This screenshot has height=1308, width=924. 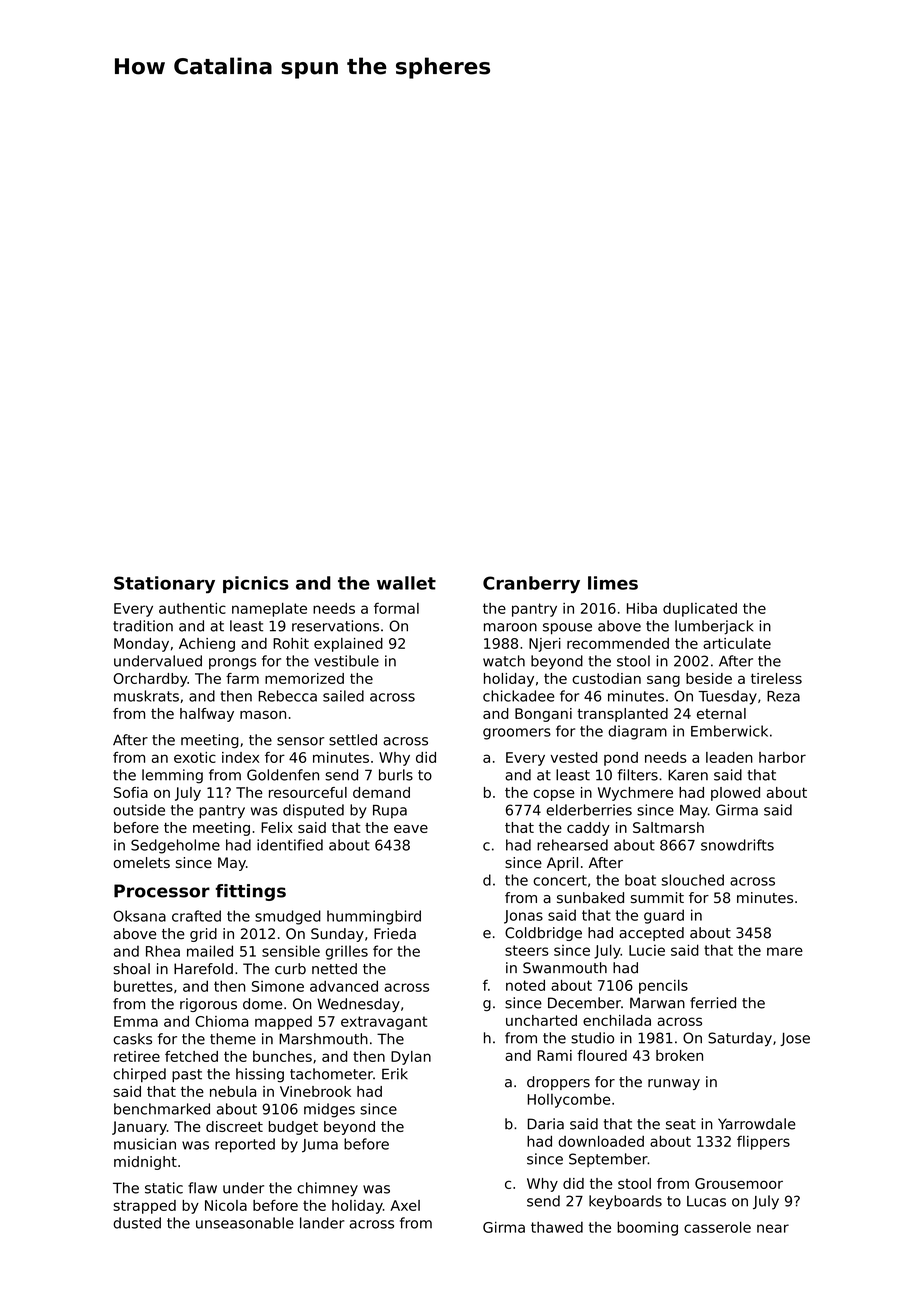 I want to click on Coldbridge, so click(x=543, y=934).
